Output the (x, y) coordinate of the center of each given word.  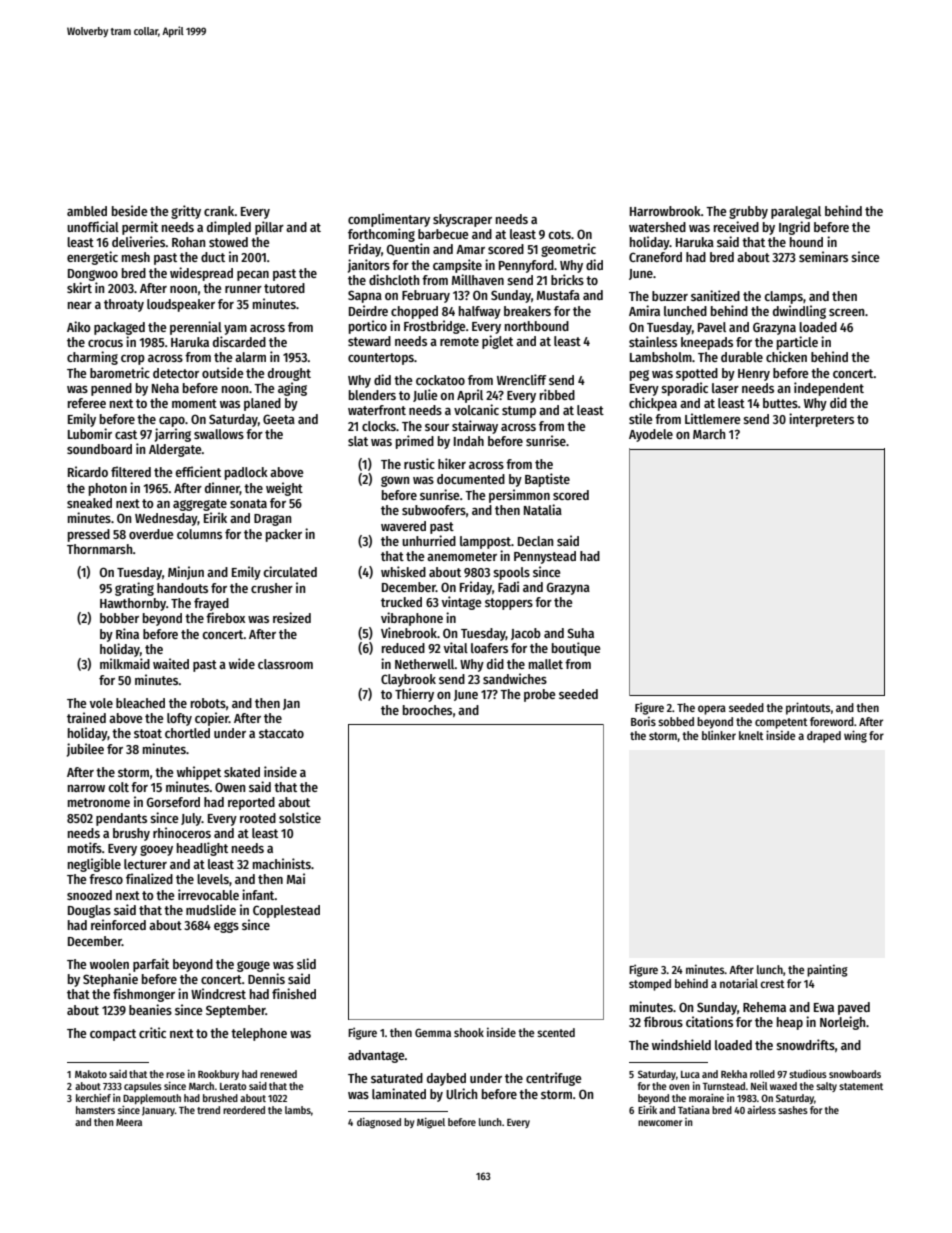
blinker (719, 735)
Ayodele (651, 435)
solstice (300, 817)
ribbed (557, 394)
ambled (87, 211)
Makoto (91, 1074)
